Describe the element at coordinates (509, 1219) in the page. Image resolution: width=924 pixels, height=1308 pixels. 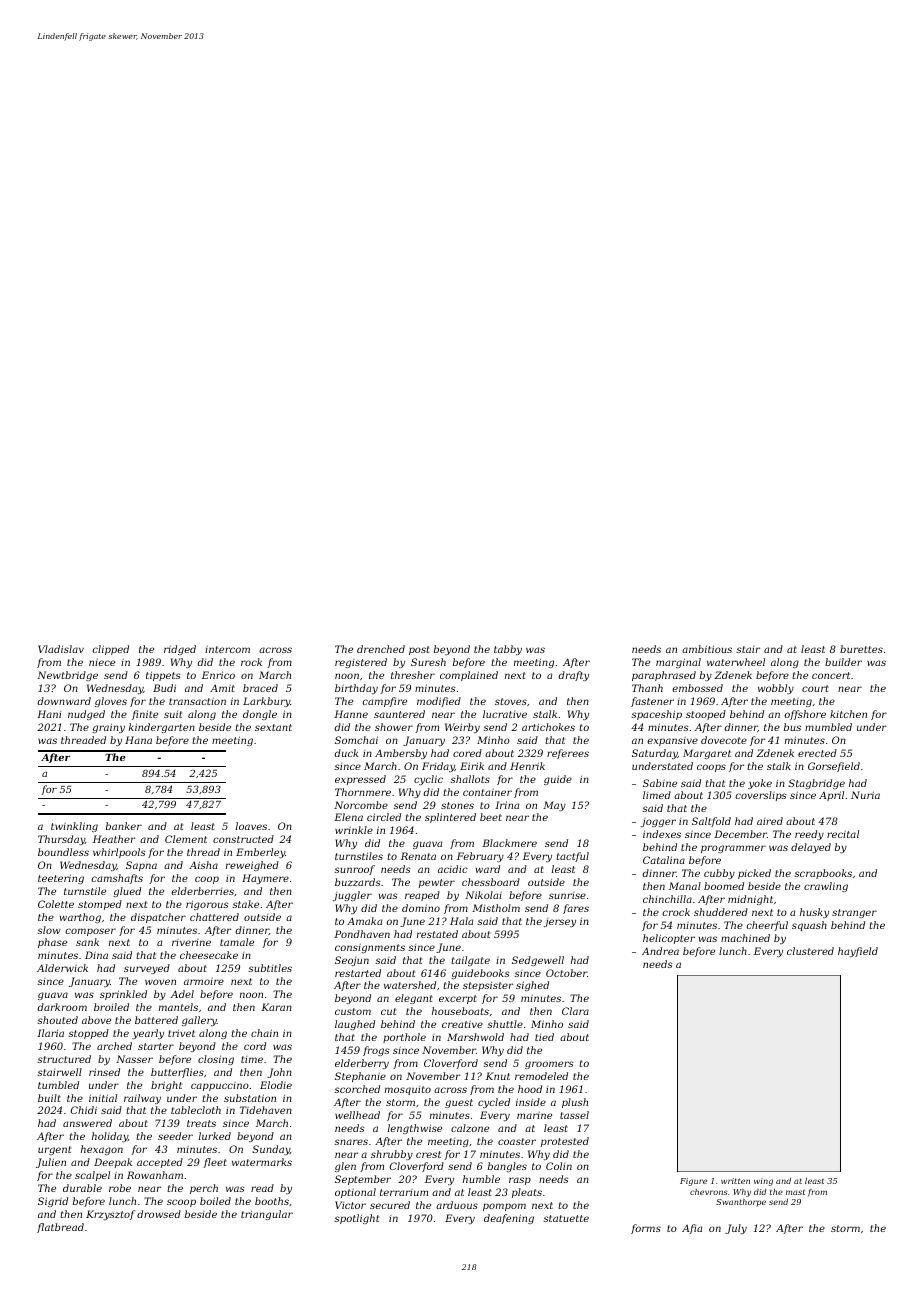
I see `deafening` at that location.
